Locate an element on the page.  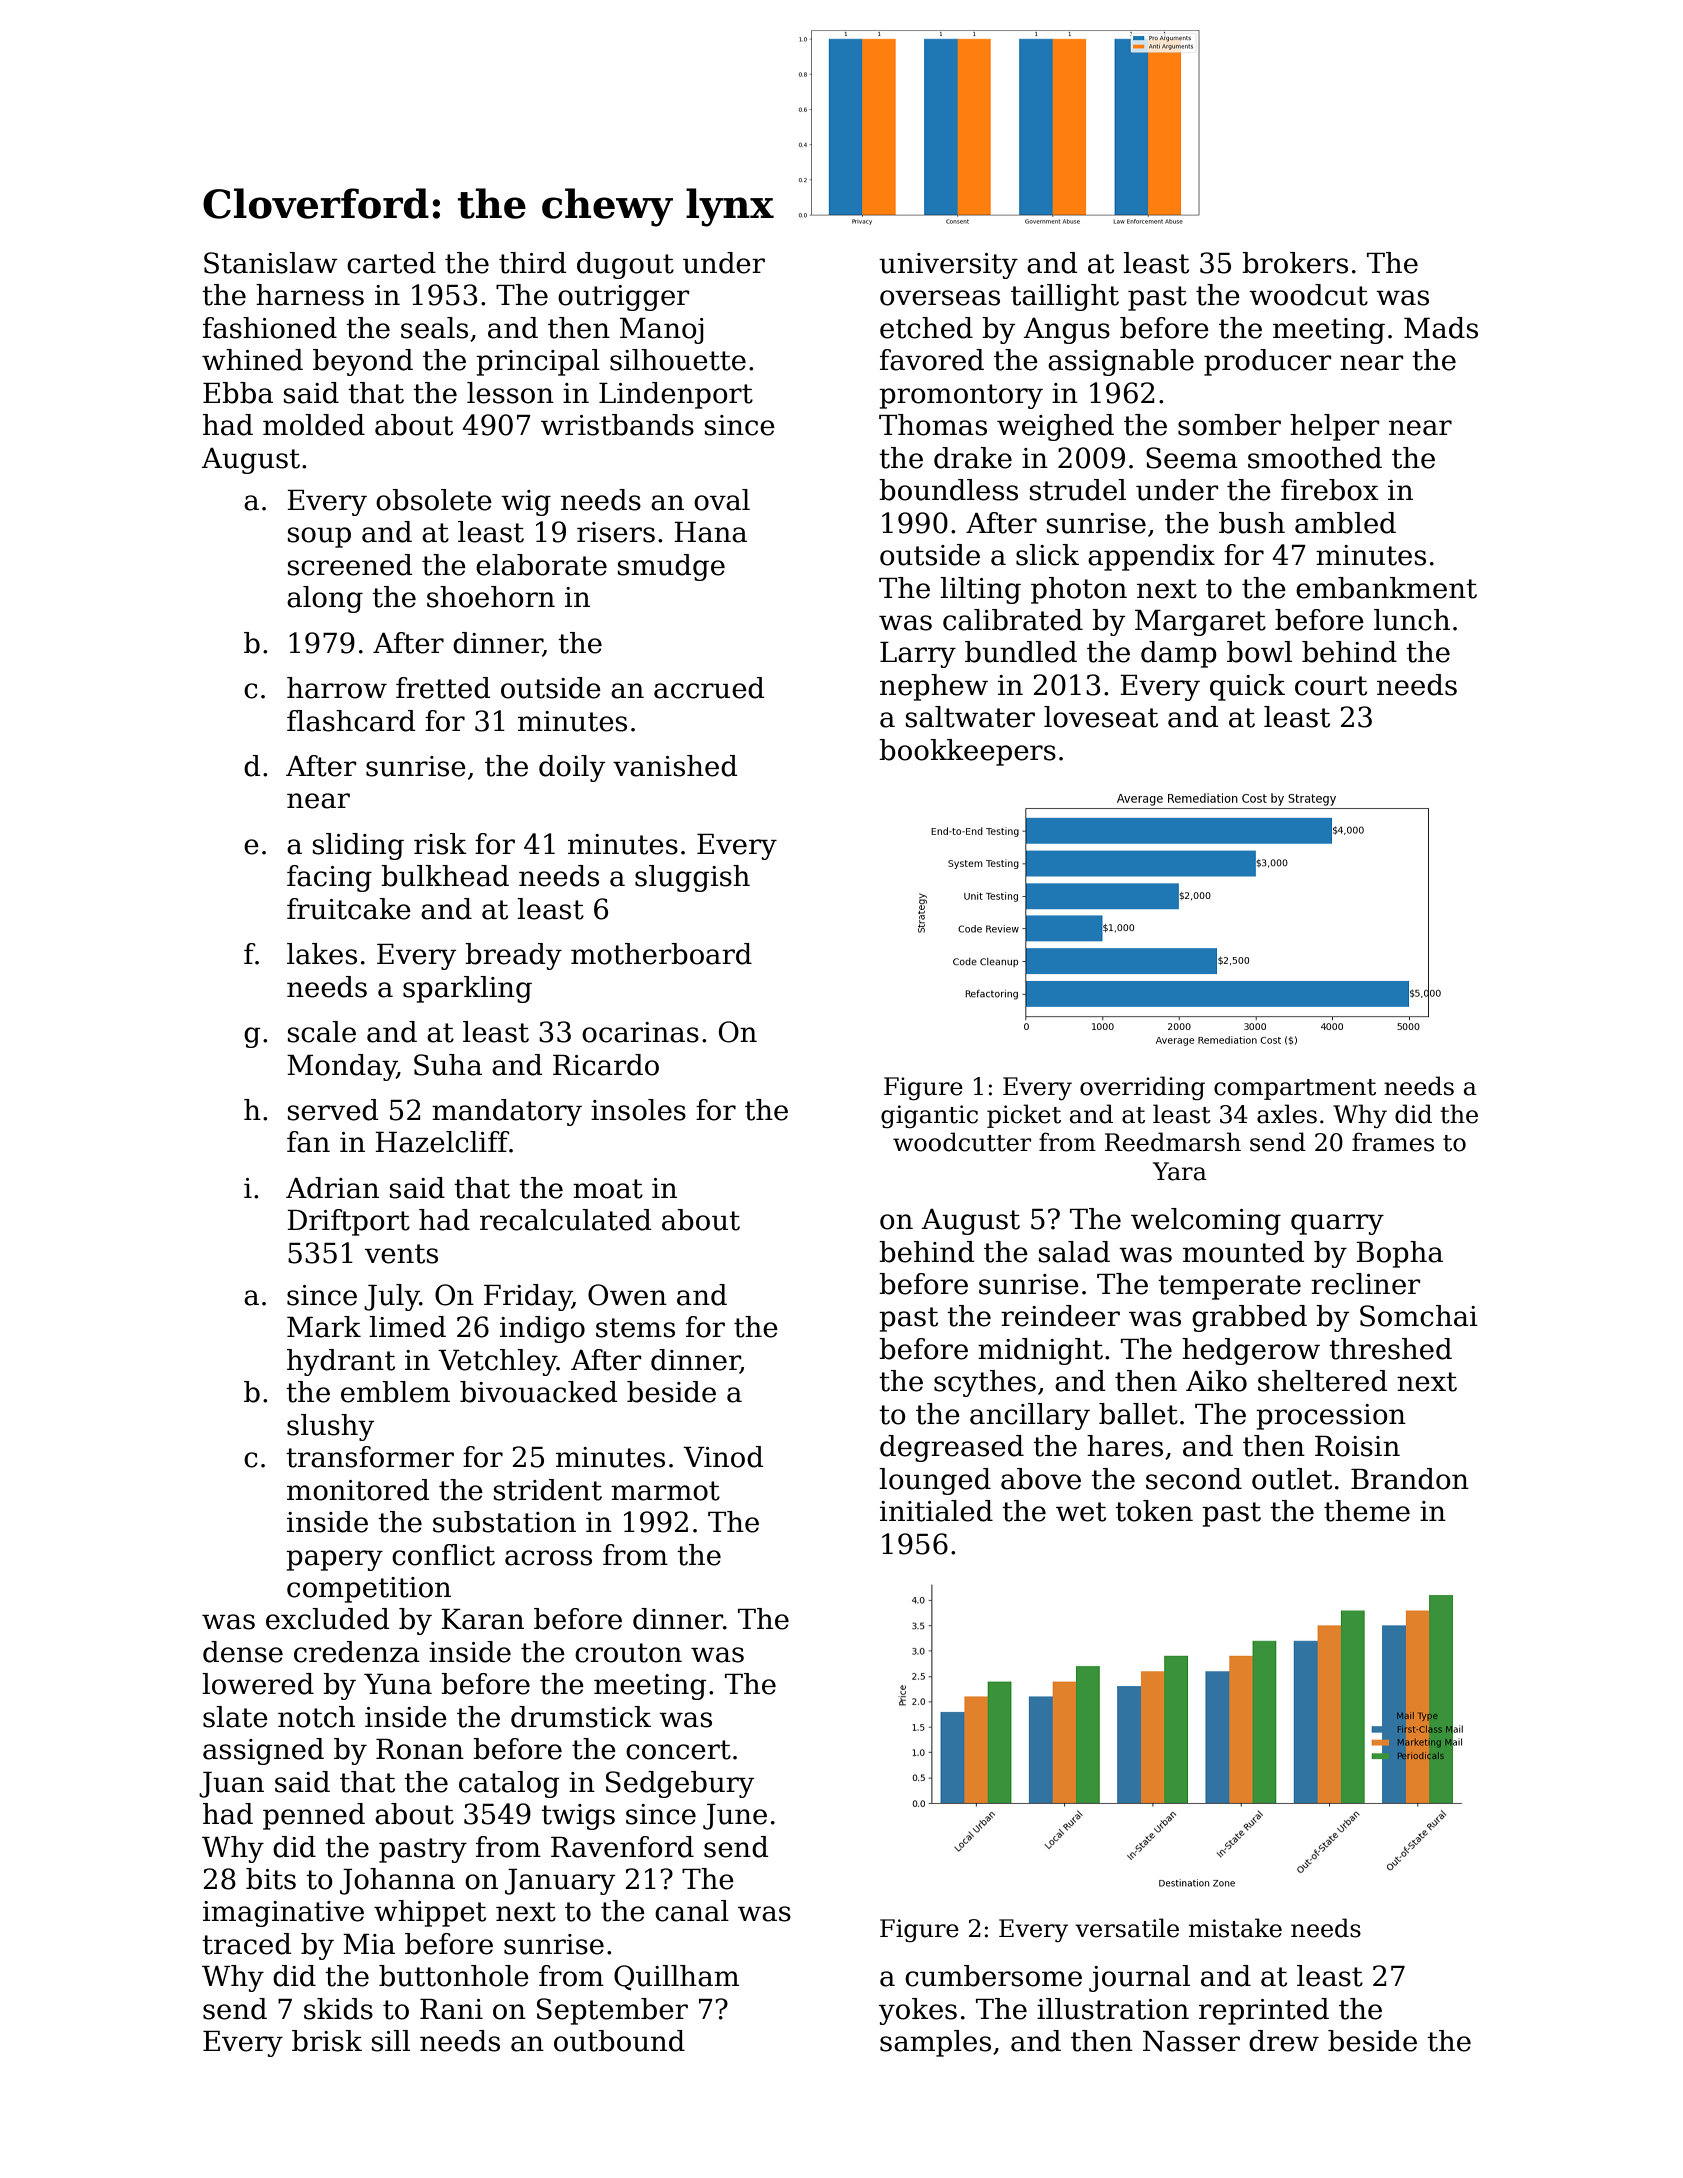
skids is located at coordinates (338, 2009).
